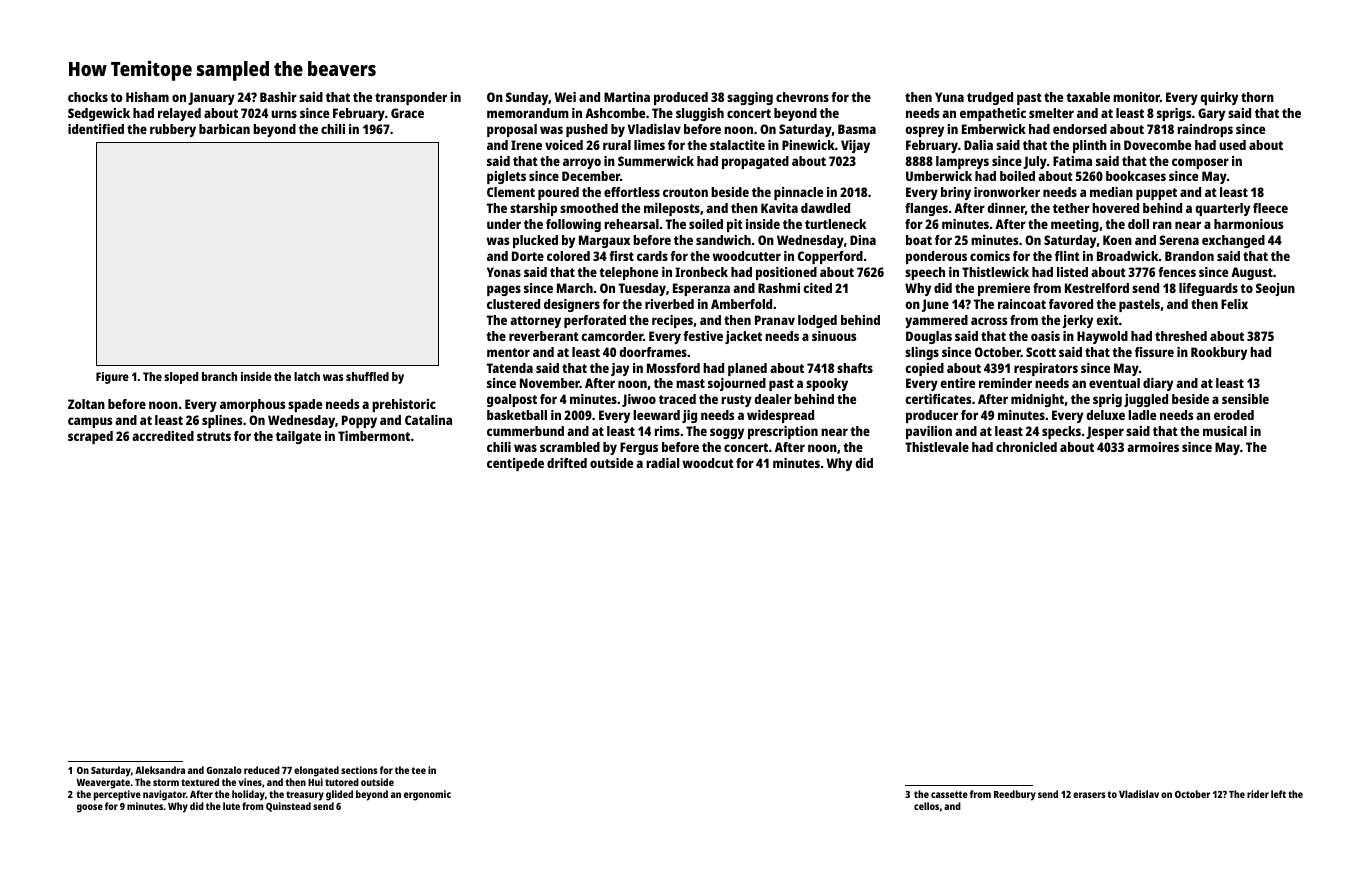 Image resolution: width=1372 pixels, height=887 pixels. I want to click on Aleksandra, so click(160, 770).
